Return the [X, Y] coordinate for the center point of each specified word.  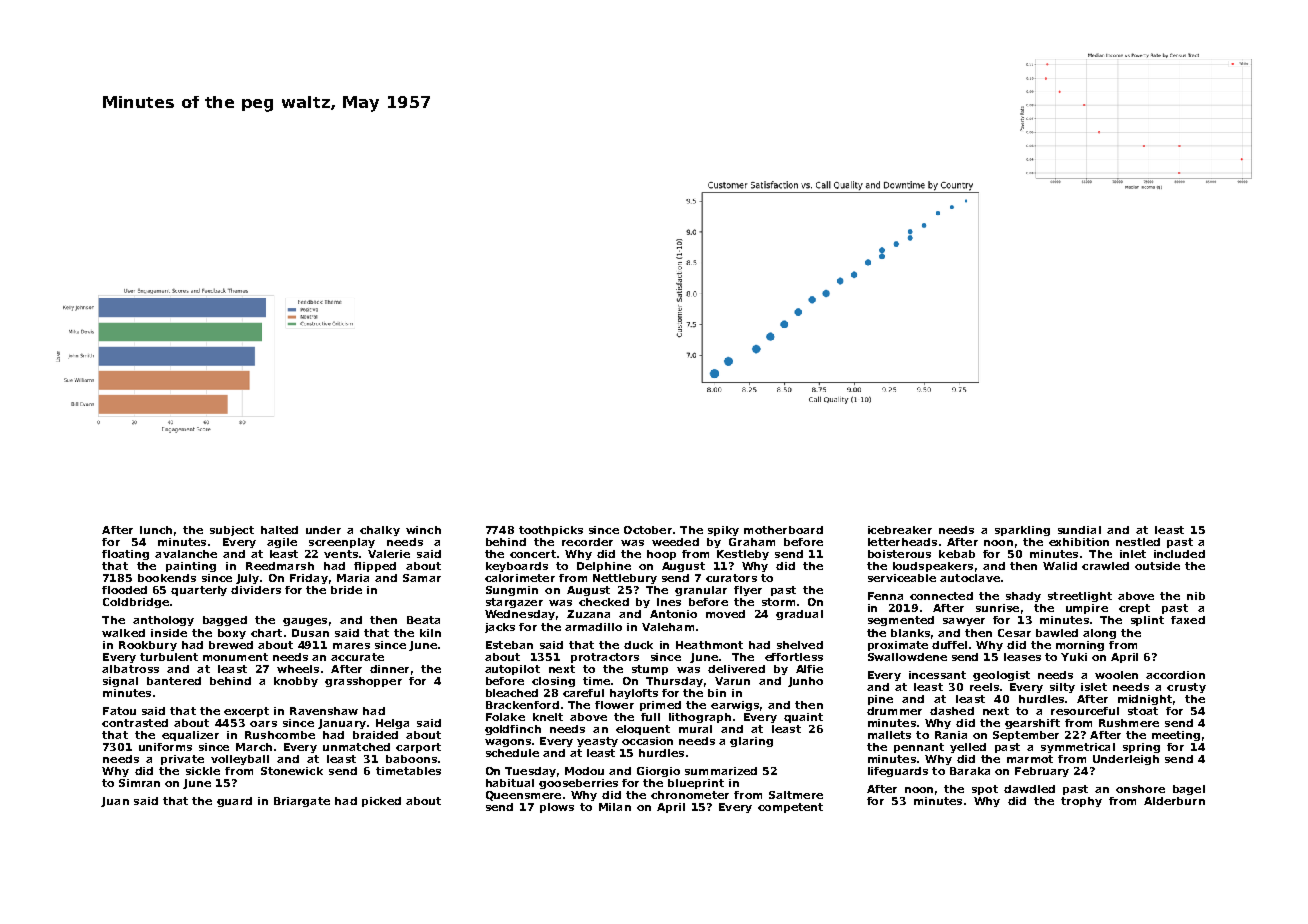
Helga [392, 724]
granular [701, 591]
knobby [296, 682]
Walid [1060, 566]
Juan [115, 802]
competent [790, 808]
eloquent [643, 730]
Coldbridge [136, 603]
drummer [894, 711]
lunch [156, 530]
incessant [937, 675]
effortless [794, 657]
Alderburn [1174, 801]
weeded [675, 542]
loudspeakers [933, 567]
